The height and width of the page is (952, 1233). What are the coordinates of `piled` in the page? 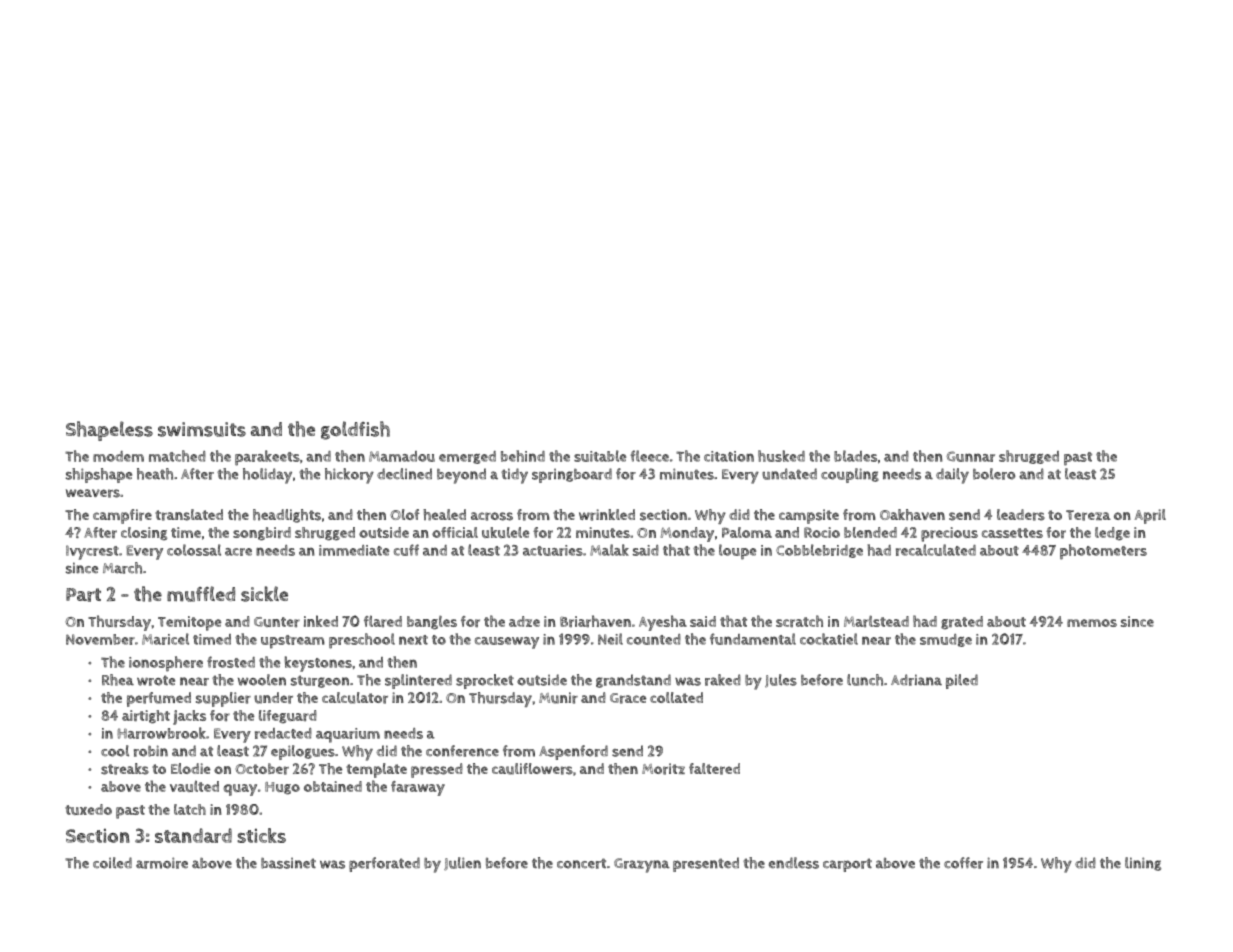 It's located at (962, 681).
